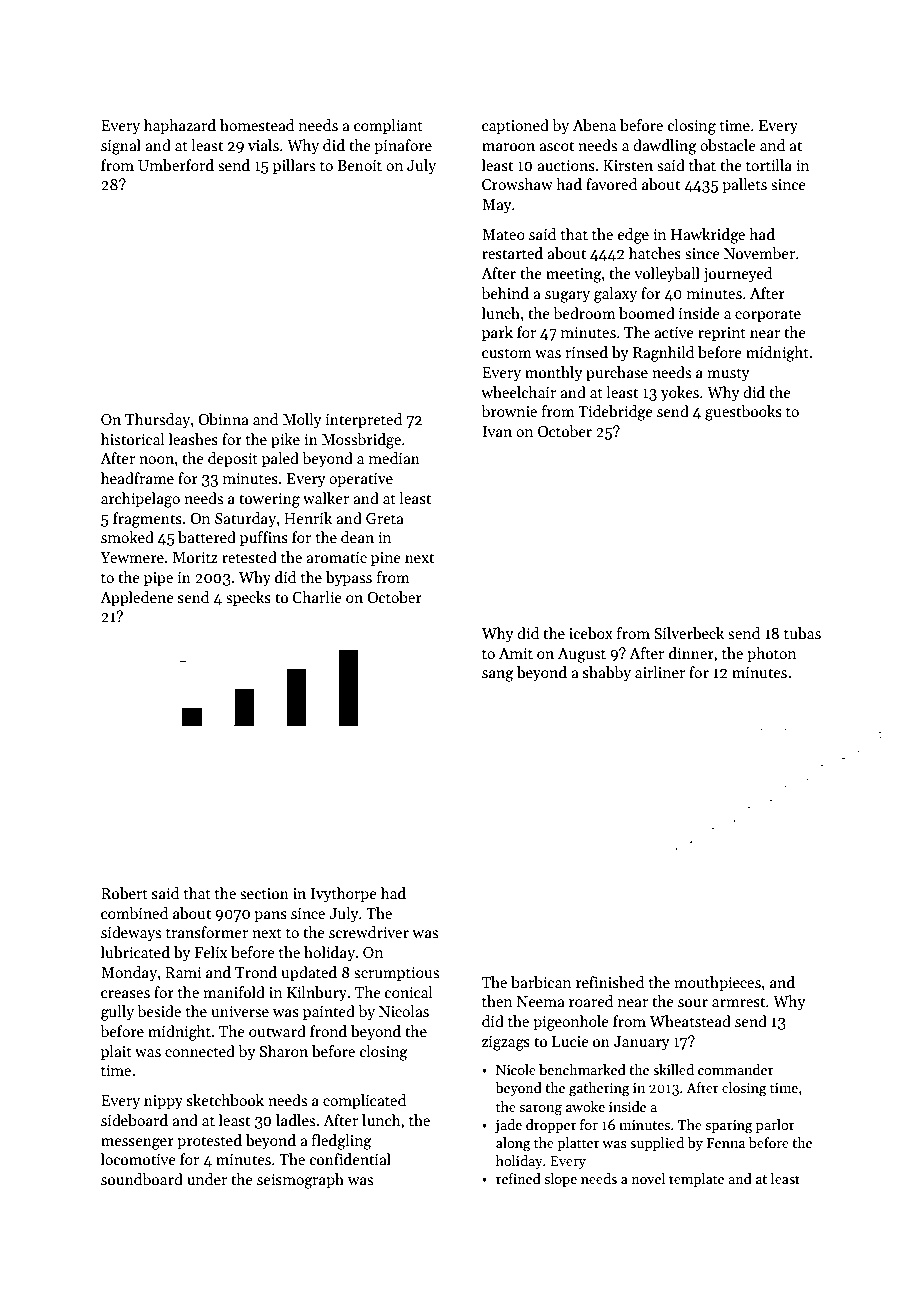 This screenshot has width=924, height=1308. Describe the element at coordinates (498, 676) in the screenshot. I see `sang` at that location.
